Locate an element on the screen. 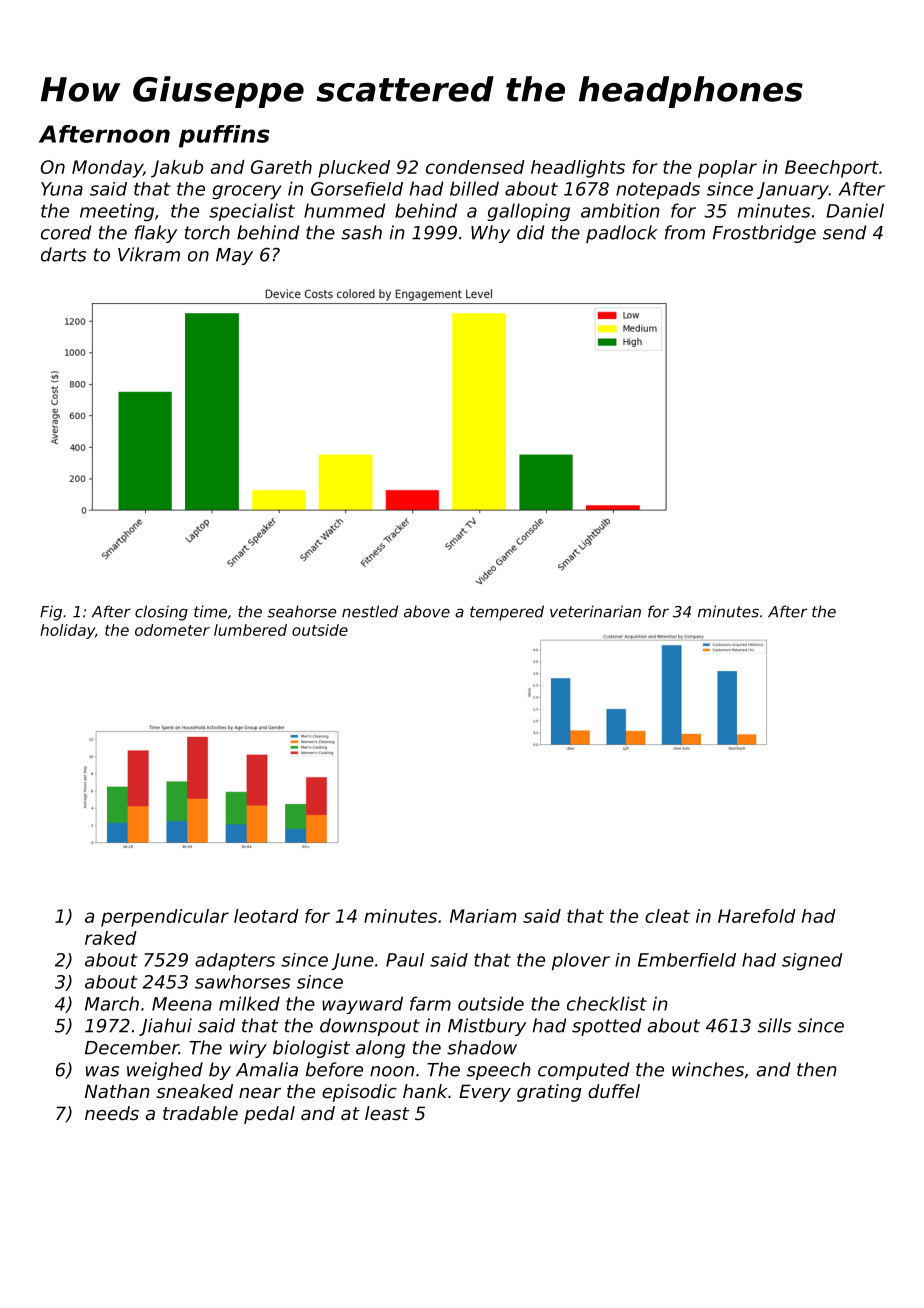  tempered is located at coordinates (507, 613).
